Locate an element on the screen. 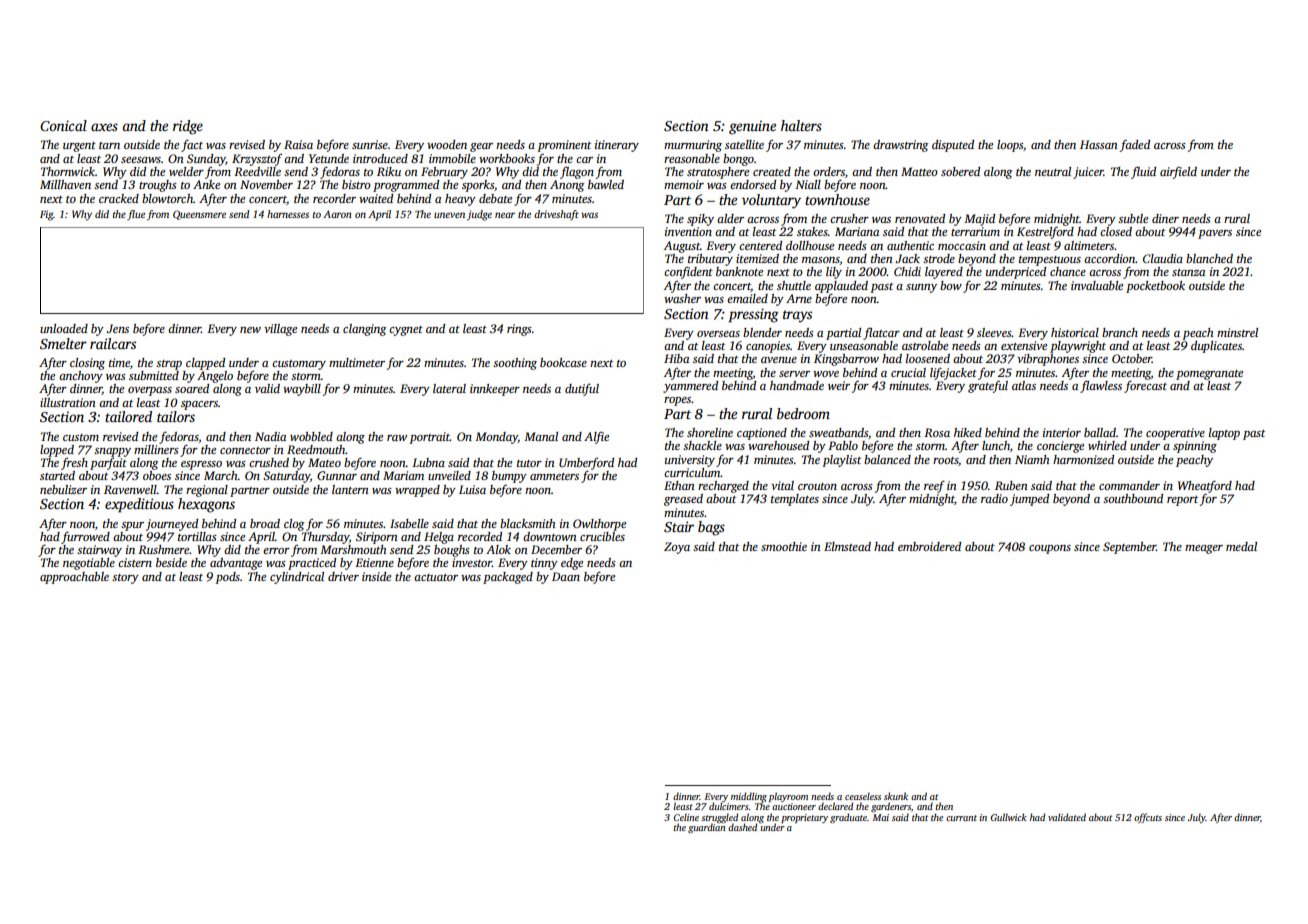 This screenshot has width=1308, height=924. offcuts is located at coordinates (1148, 818).
